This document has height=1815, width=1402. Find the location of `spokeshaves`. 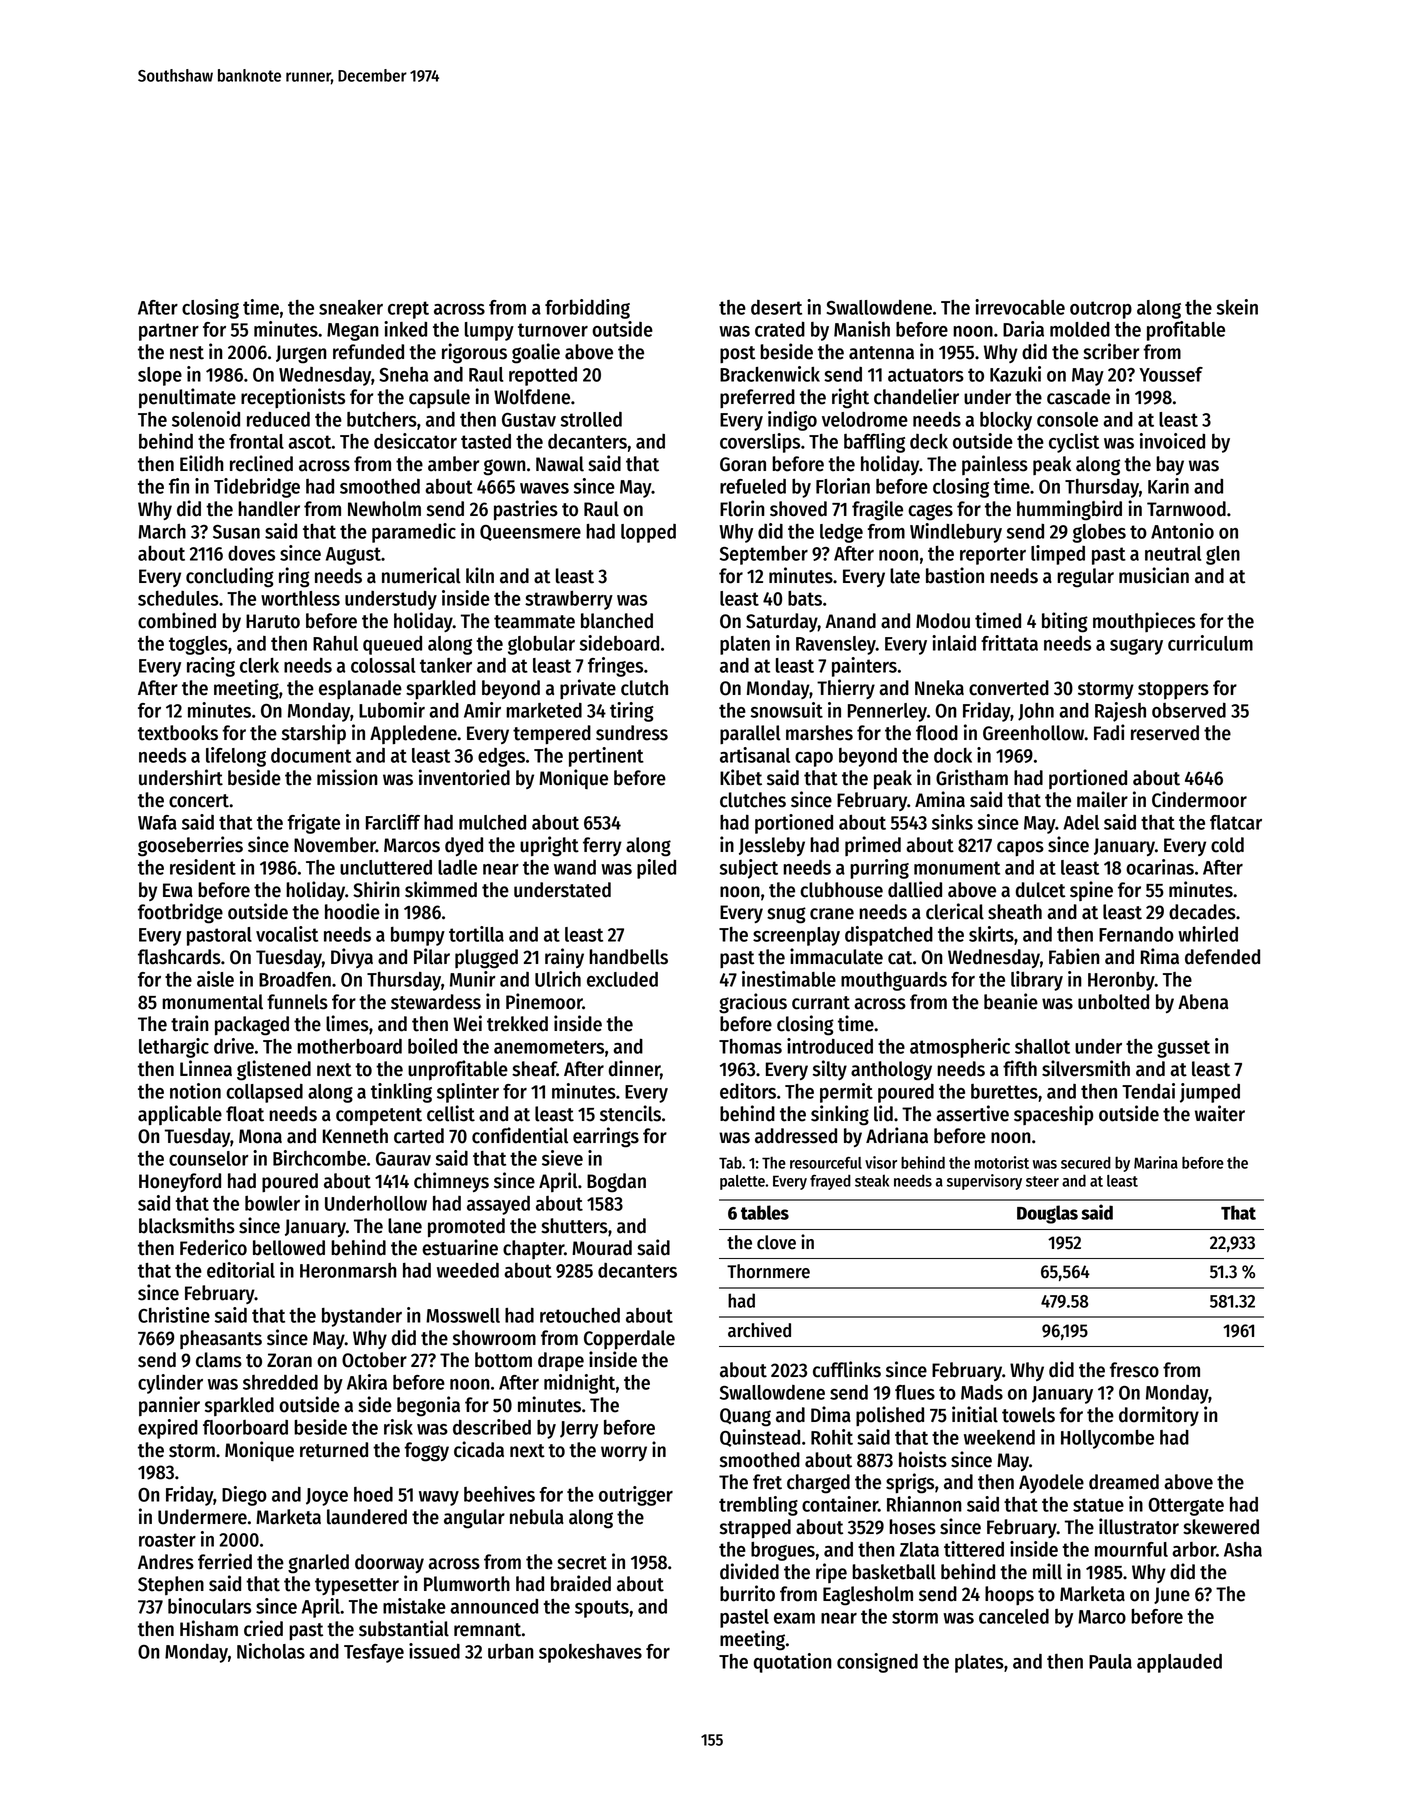

spokeshaves is located at coordinates (590, 1653).
